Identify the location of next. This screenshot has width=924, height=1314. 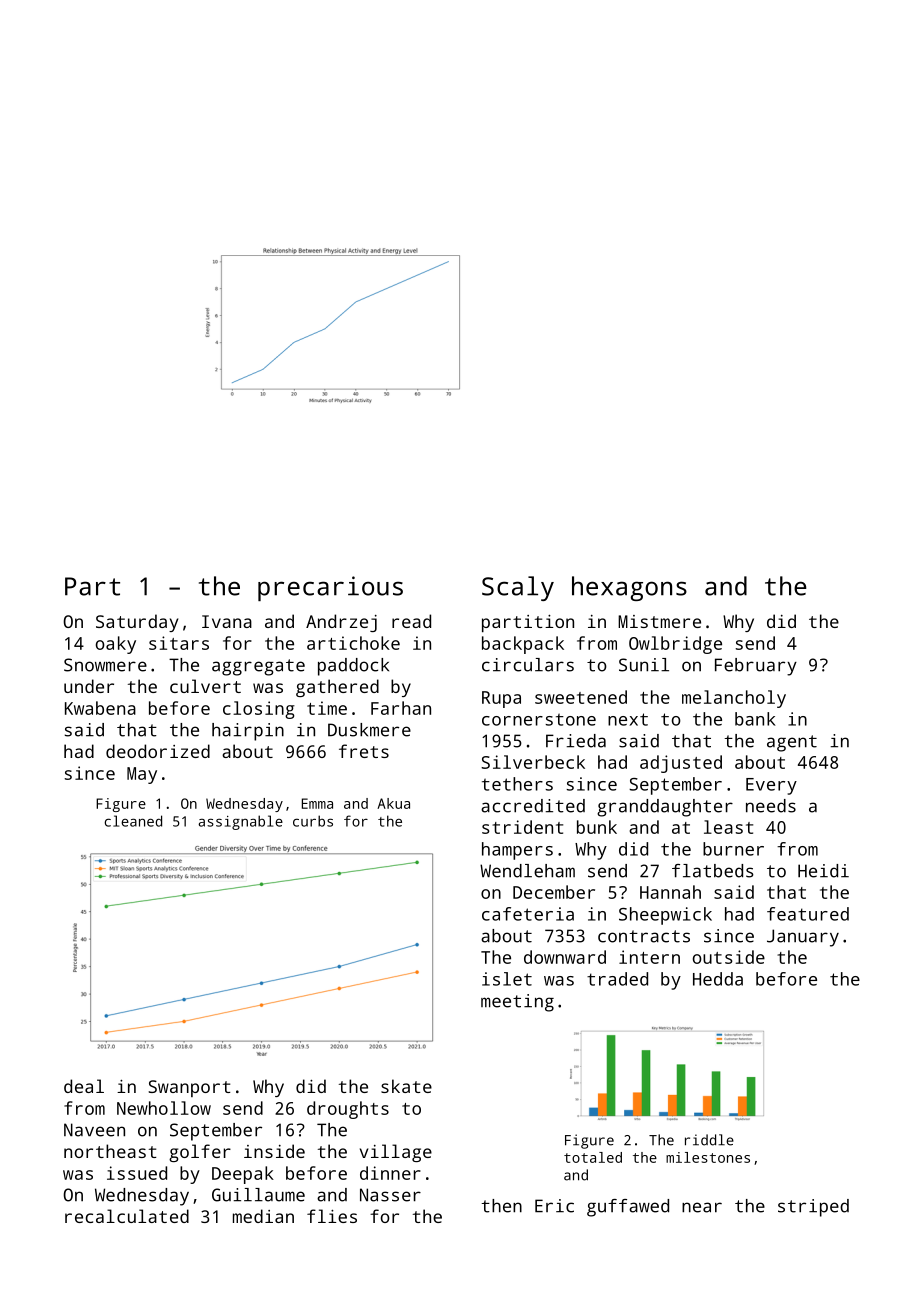
(628, 719).
